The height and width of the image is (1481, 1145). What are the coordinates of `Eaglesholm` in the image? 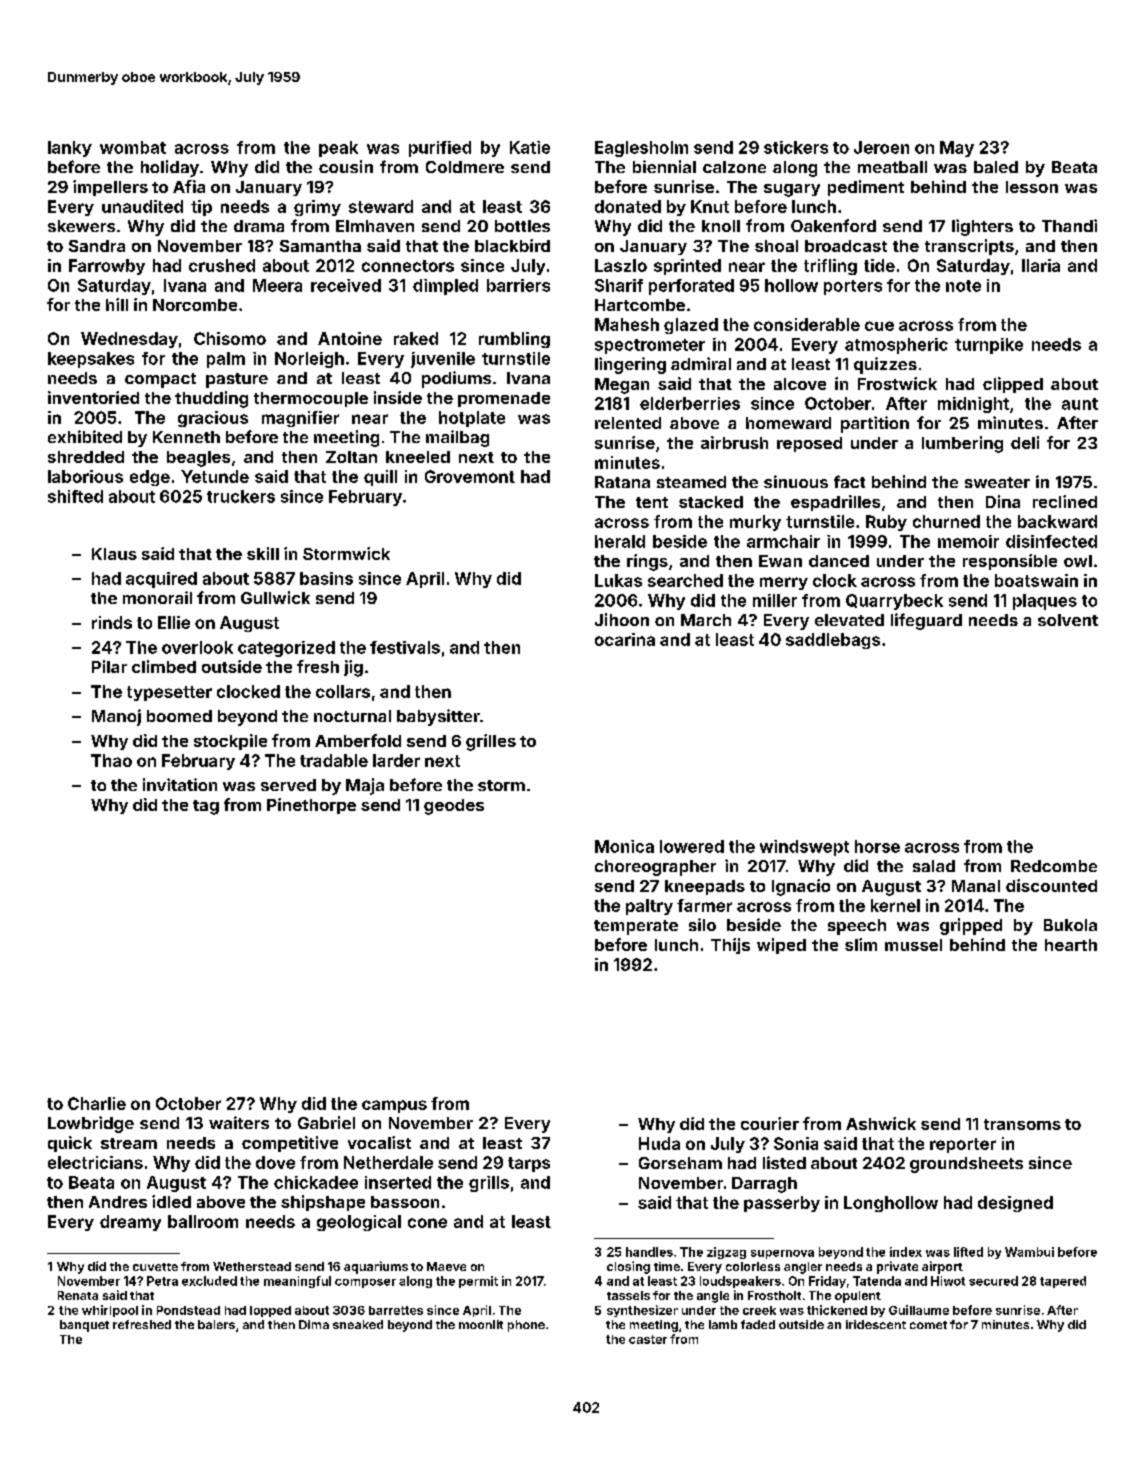 It's located at (641, 149).
